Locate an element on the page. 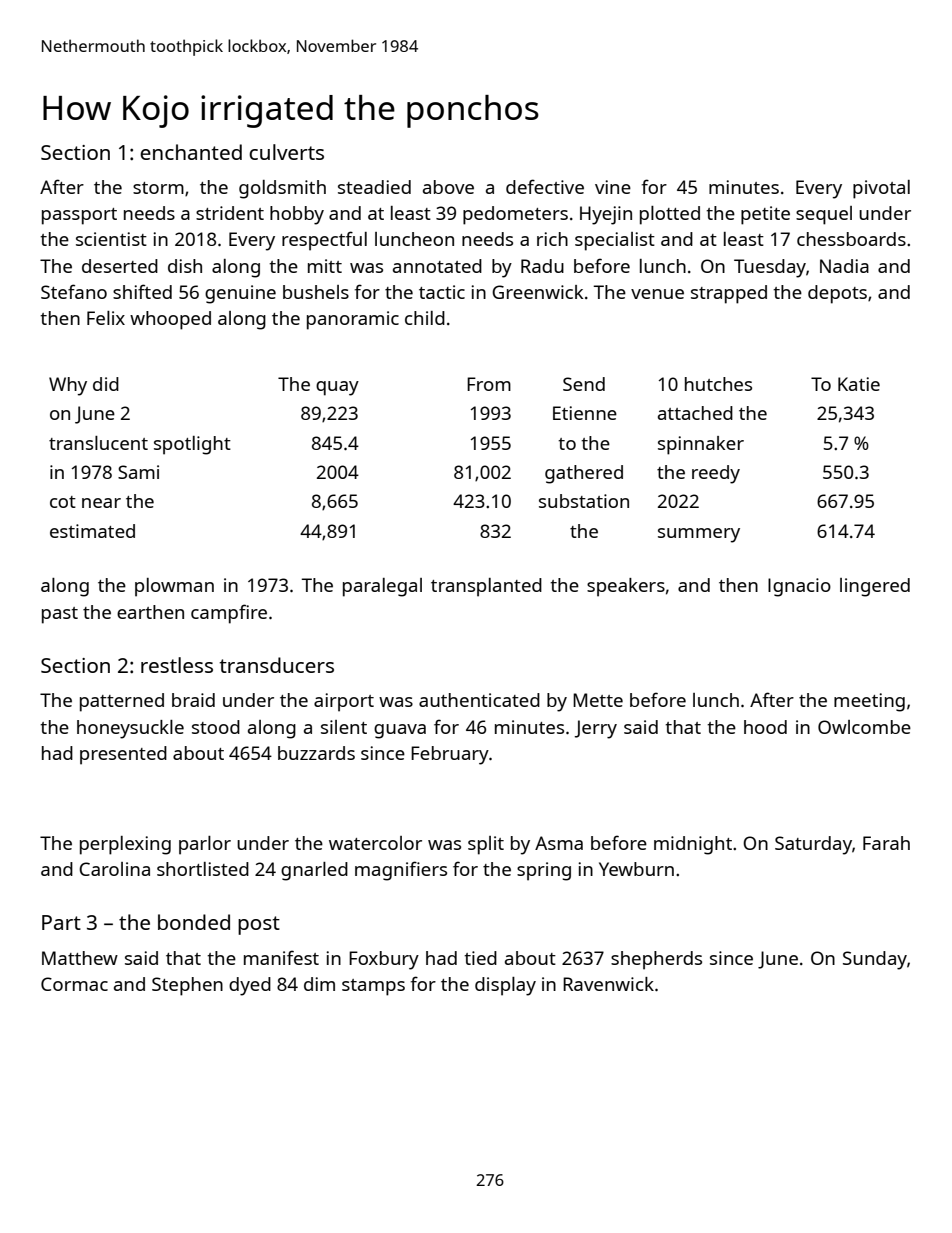  paralegal is located at coordinates (382, 587).
